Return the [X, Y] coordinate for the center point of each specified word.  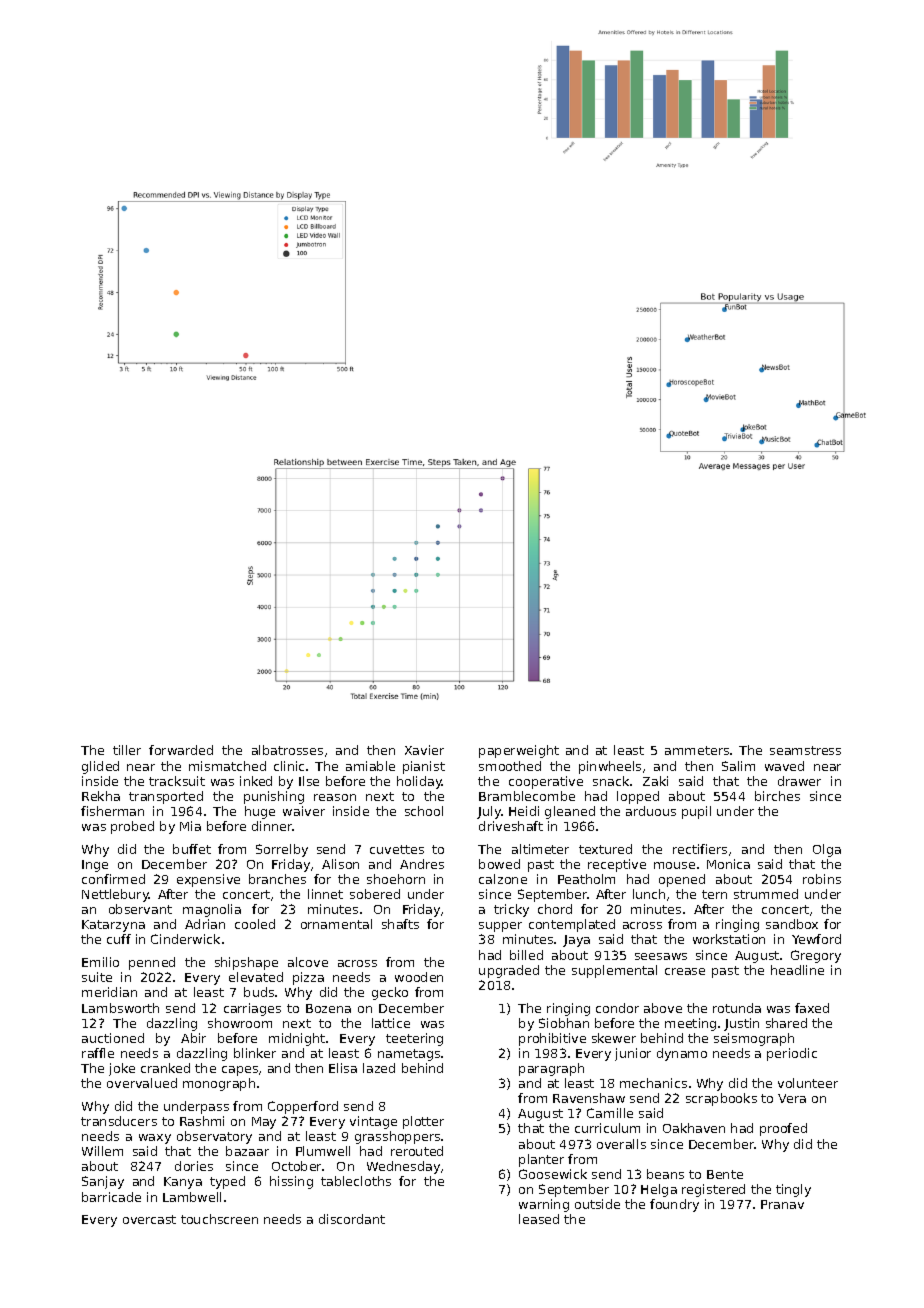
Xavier [424, 750]
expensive [208, 880]
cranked [165, 1068]
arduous [651, 811]
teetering [414, 1039]
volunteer [808, 1083]
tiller [127, 750]
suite [97, 977]
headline [797, 970]
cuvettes [397, 849]
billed [526, 955]
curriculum [607, 1128]
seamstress [805, 750]
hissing [291, 1182]
